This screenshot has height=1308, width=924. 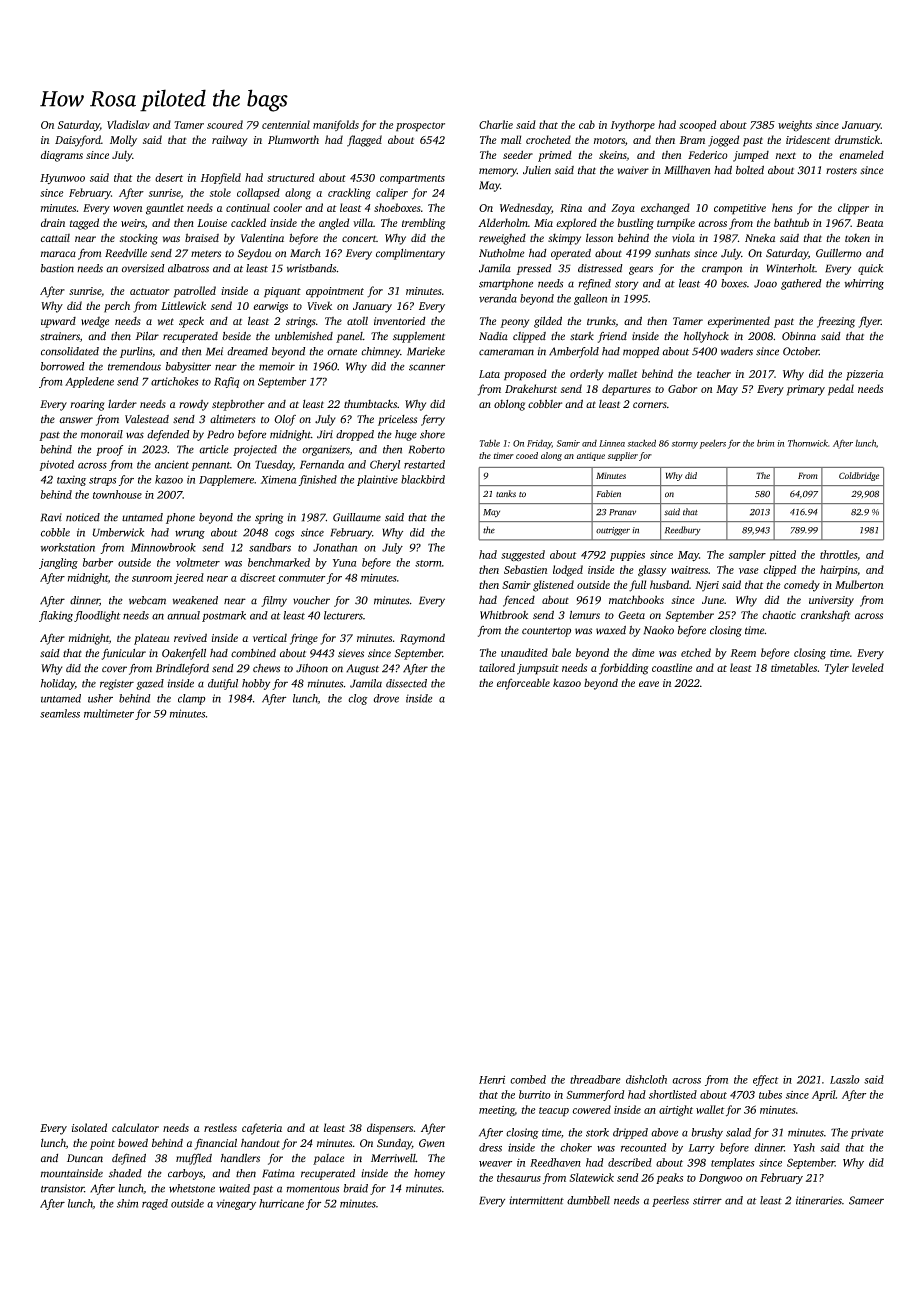 What do you see at coordinates (270, 637) in the screenshot?
I see `vertical` at bounding box center [270, 637].
